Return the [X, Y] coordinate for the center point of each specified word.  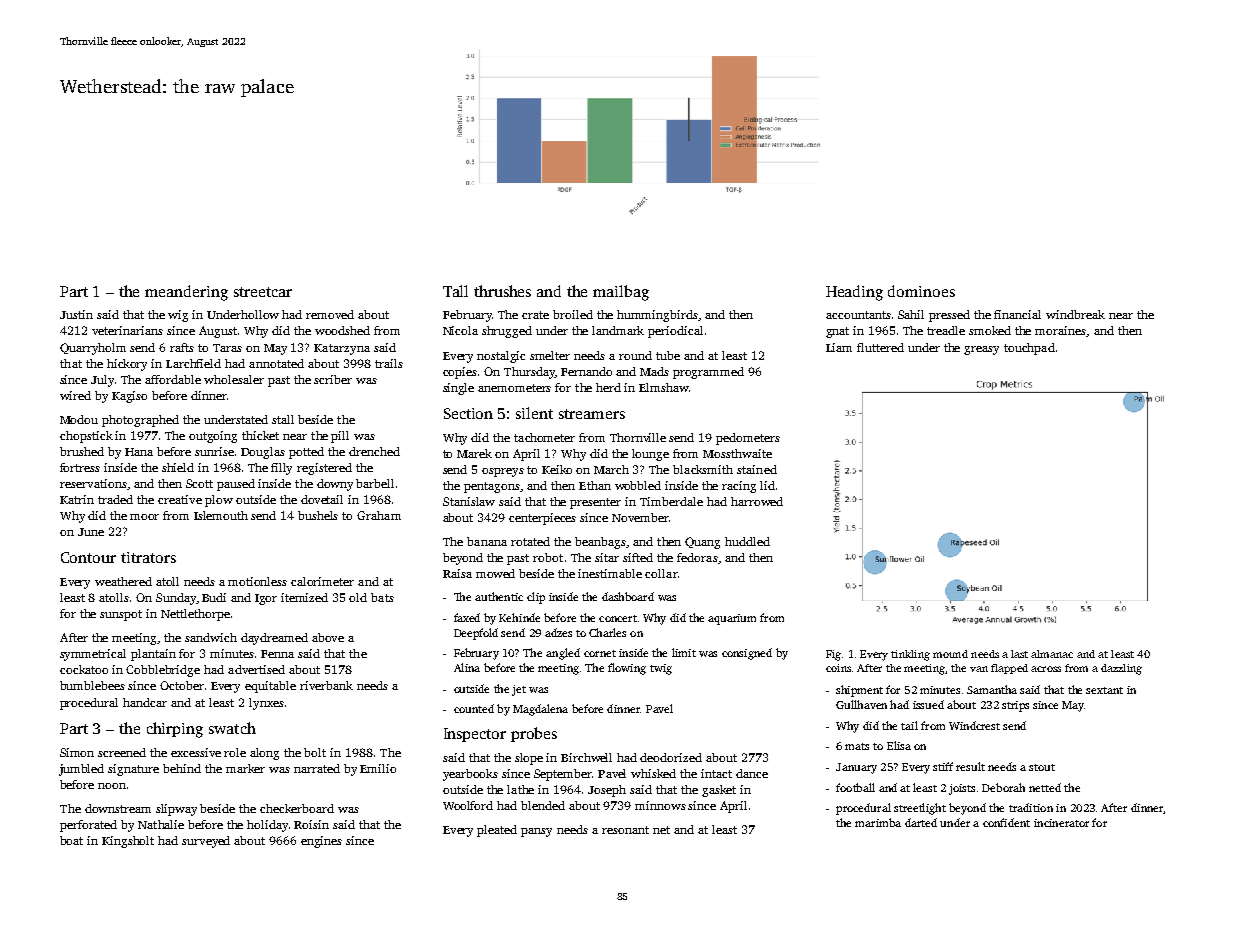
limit [684, 652]
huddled [747, 541]
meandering [186, 293]
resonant [625, 830]
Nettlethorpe [195, 615]
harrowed [757, 501]
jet [519, 690]
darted [921, 822]
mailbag [621, 293]
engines [321, 842]
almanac [1052, 654]
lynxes [266, 704]
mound [950, 654]
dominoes [921, 291]
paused [236, 485]
